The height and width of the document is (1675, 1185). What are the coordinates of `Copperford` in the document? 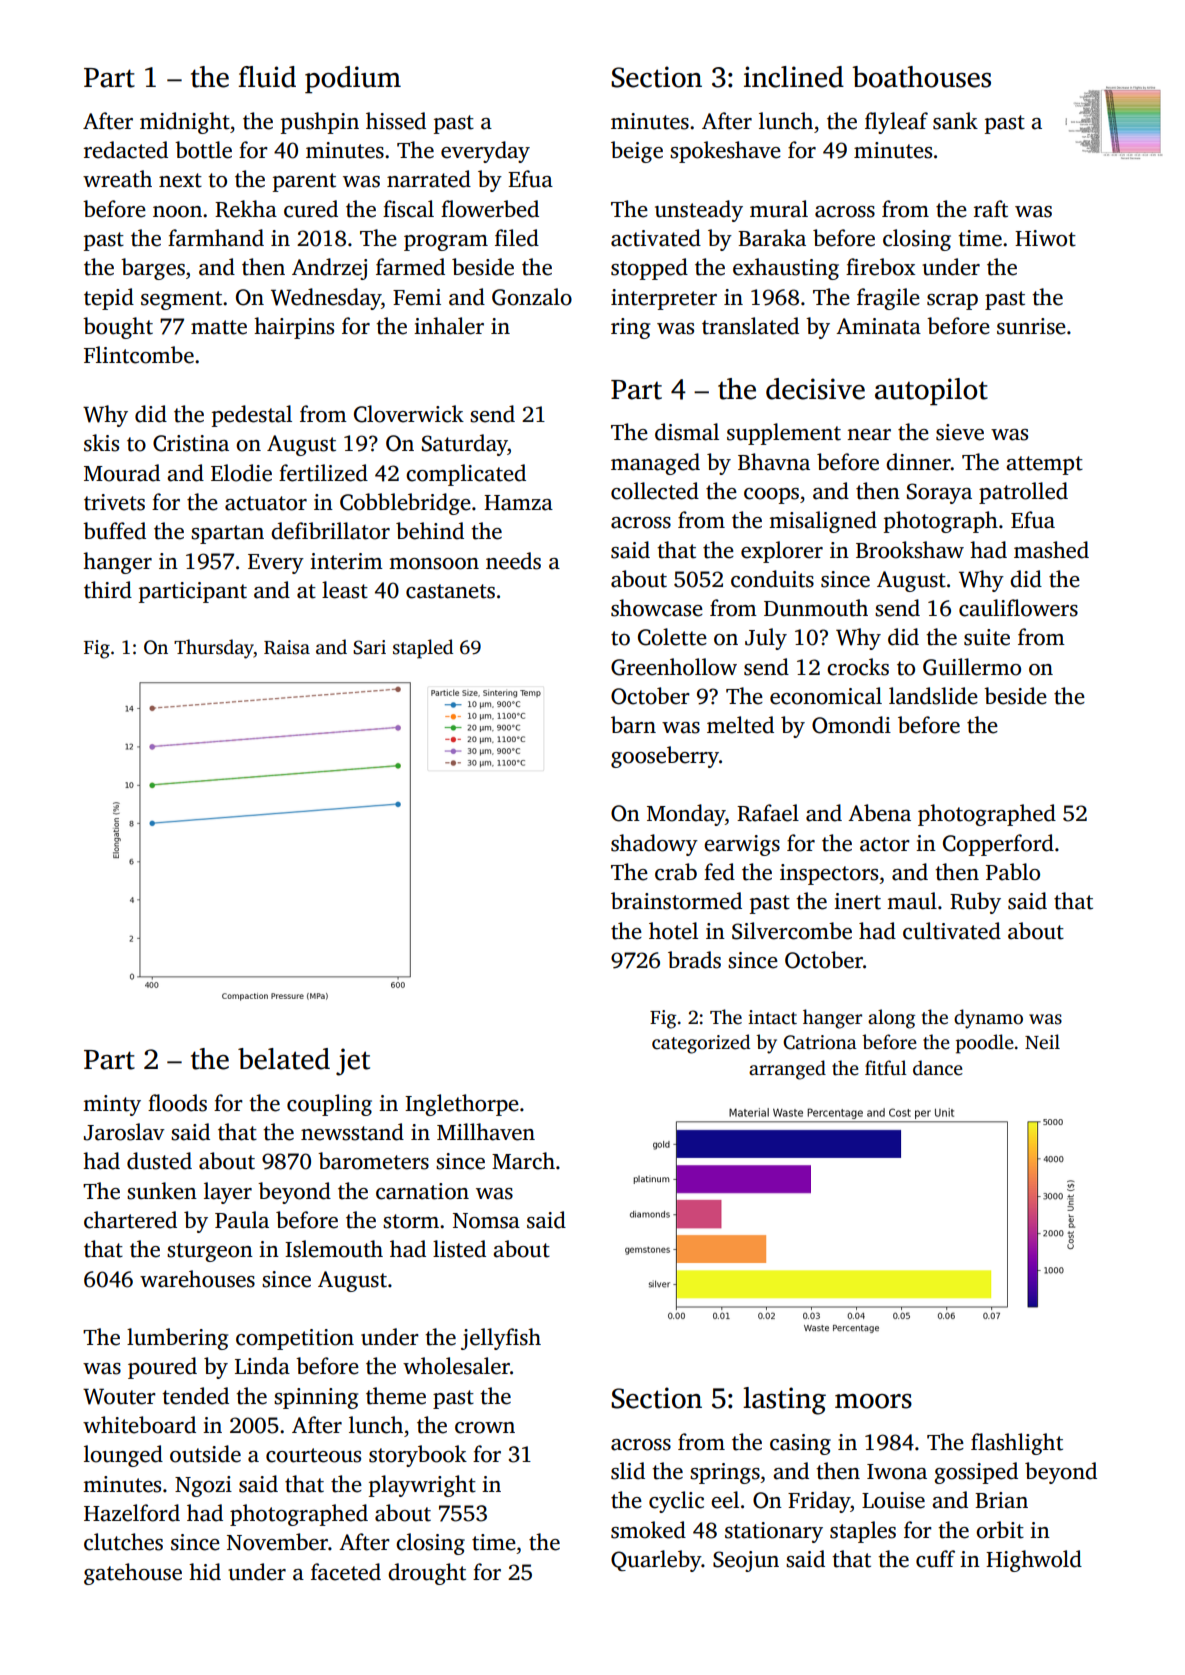 It's located at (998, 845).
